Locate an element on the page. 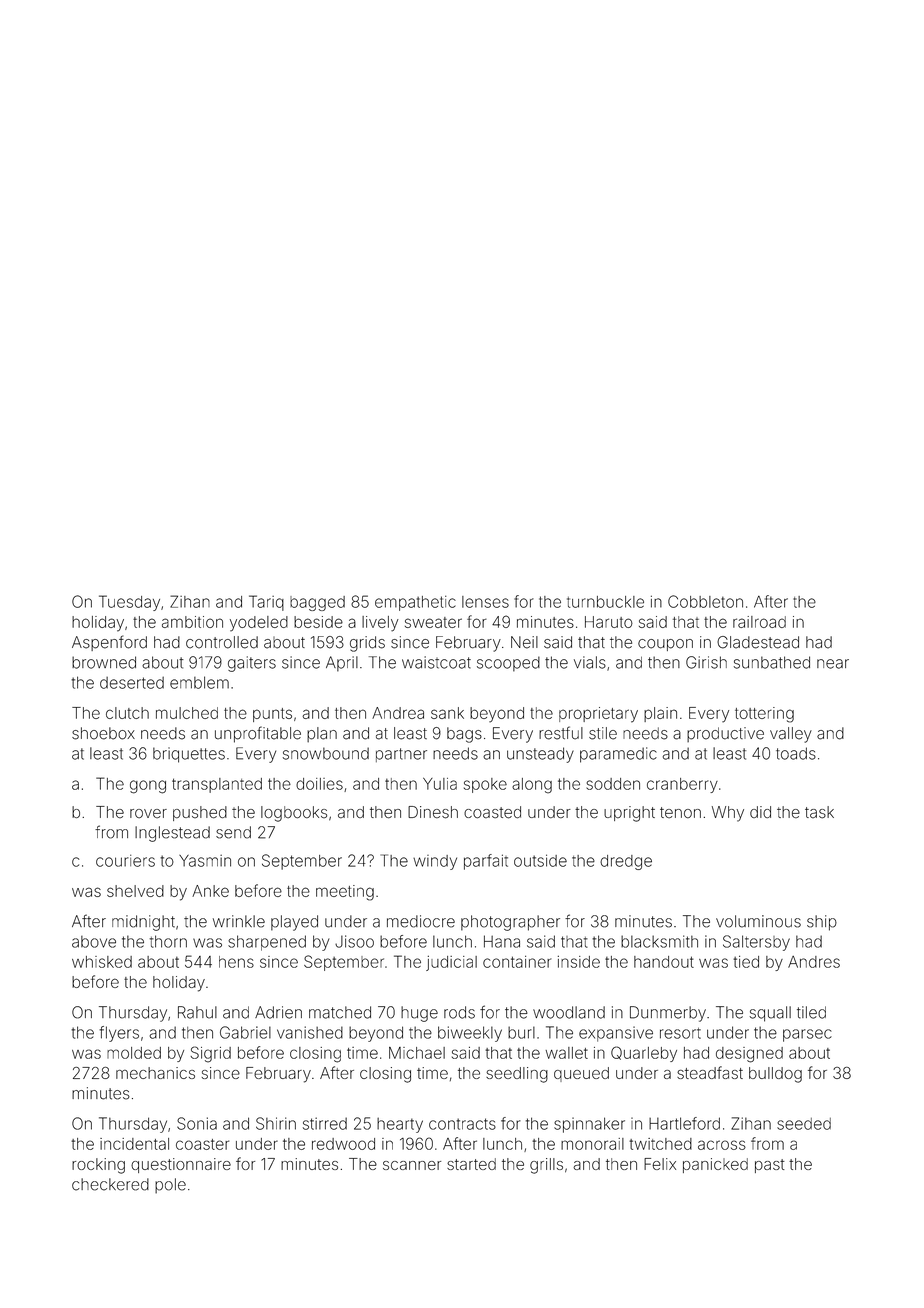  Yulia is located at coordinates (440, 784).
